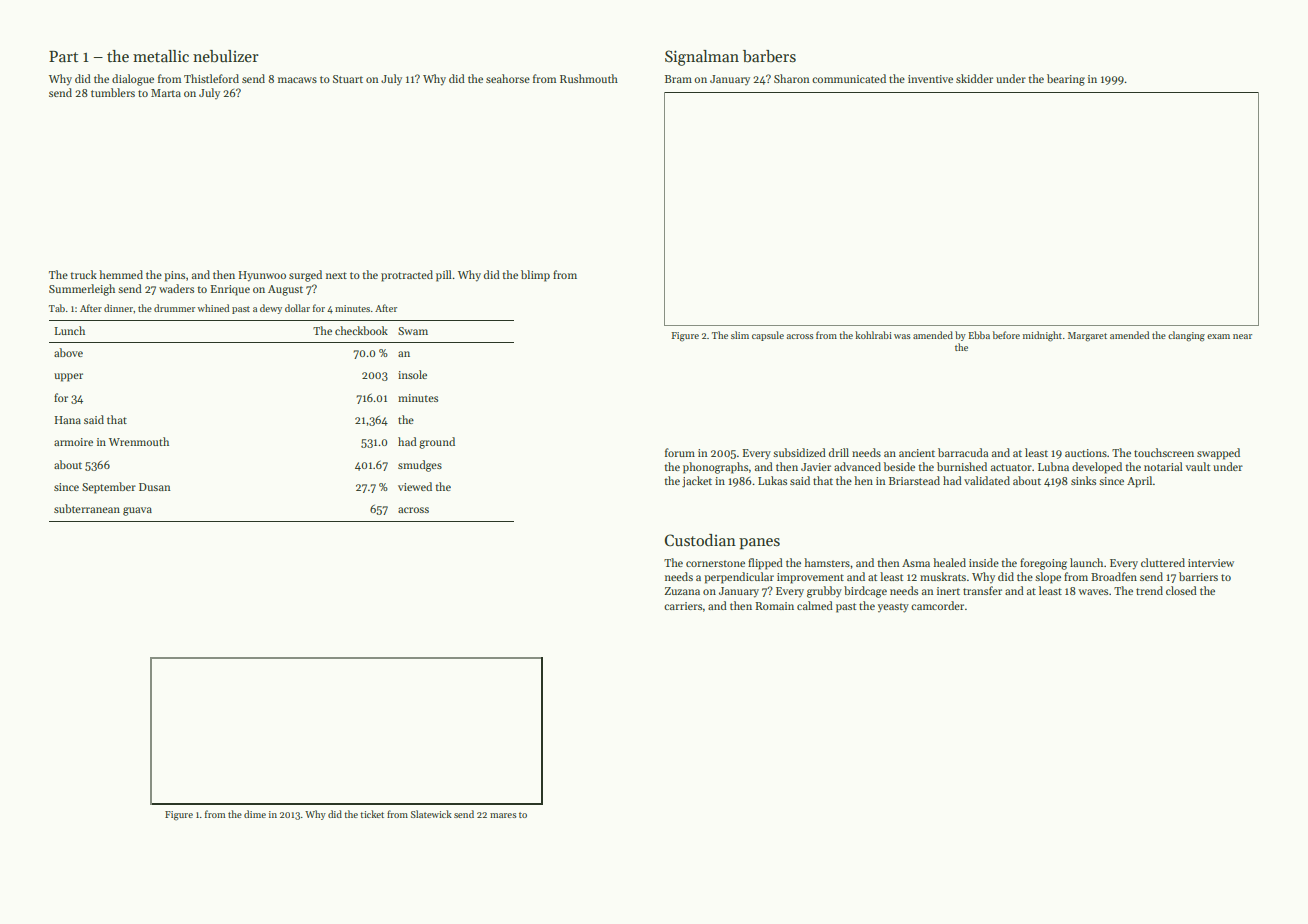  I want to click on guava, so click(137, 511).
